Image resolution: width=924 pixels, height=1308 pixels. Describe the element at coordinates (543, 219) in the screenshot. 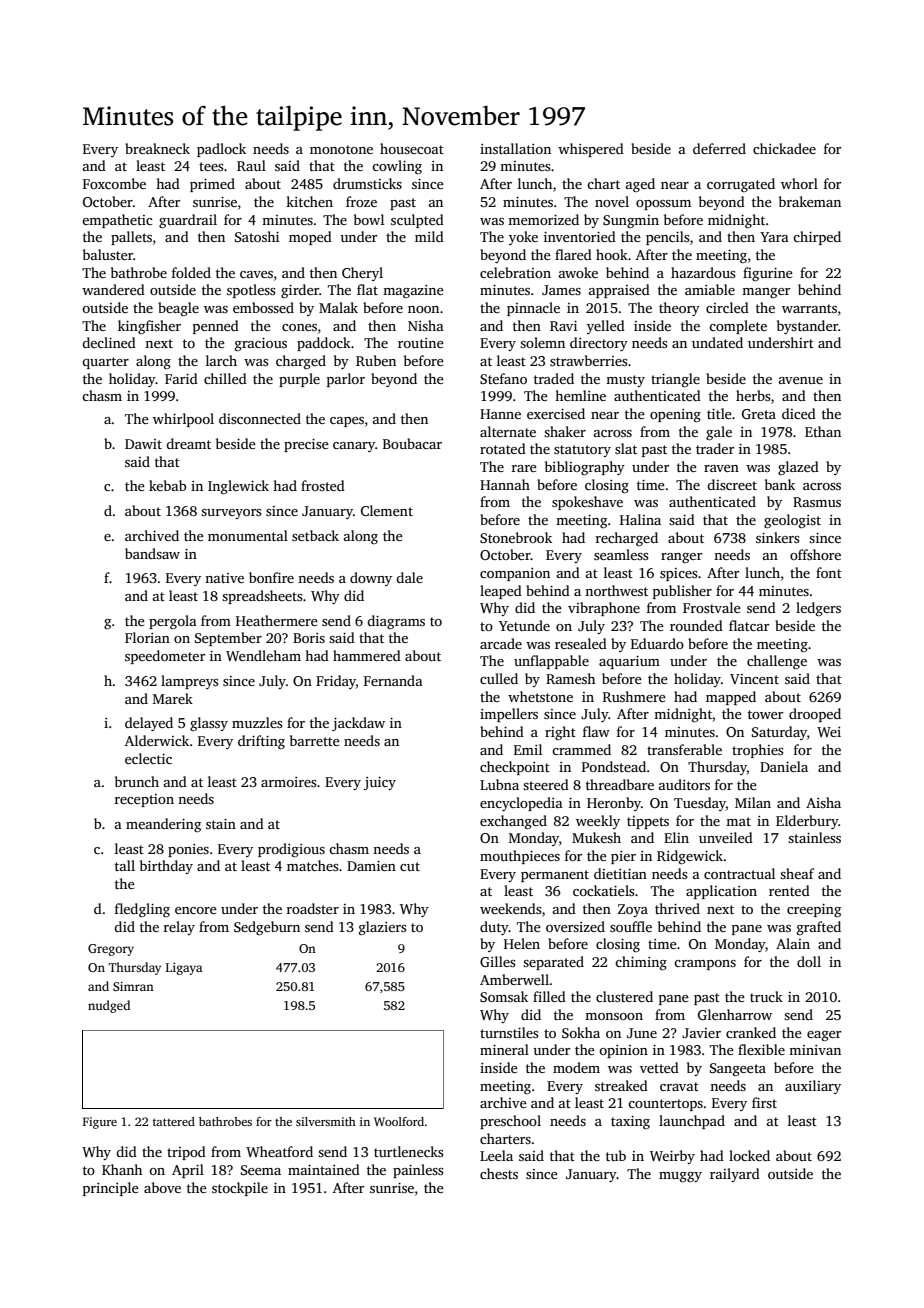

I see `memorized` at that location.
